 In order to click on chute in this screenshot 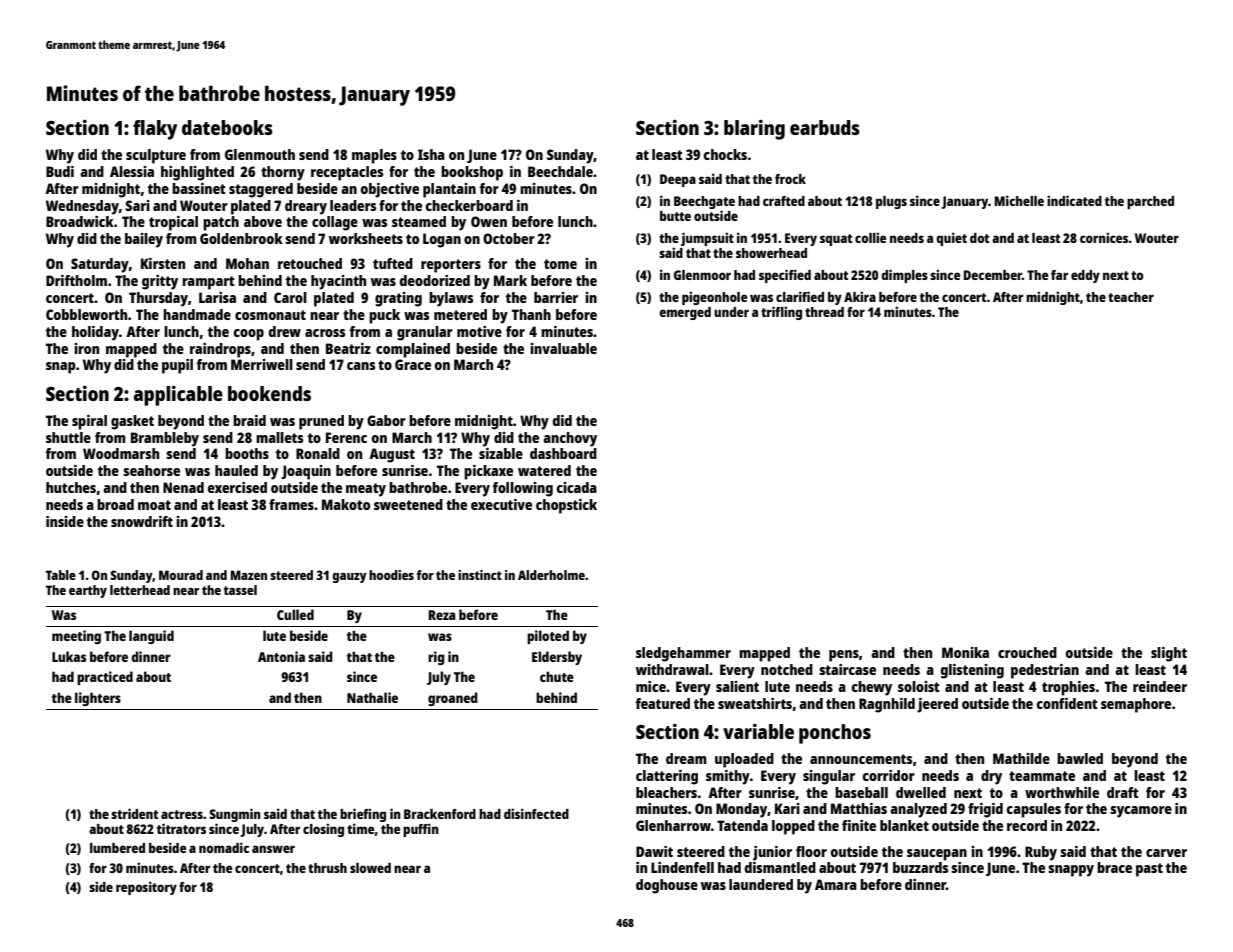, I will do `click(557, 676)`.
